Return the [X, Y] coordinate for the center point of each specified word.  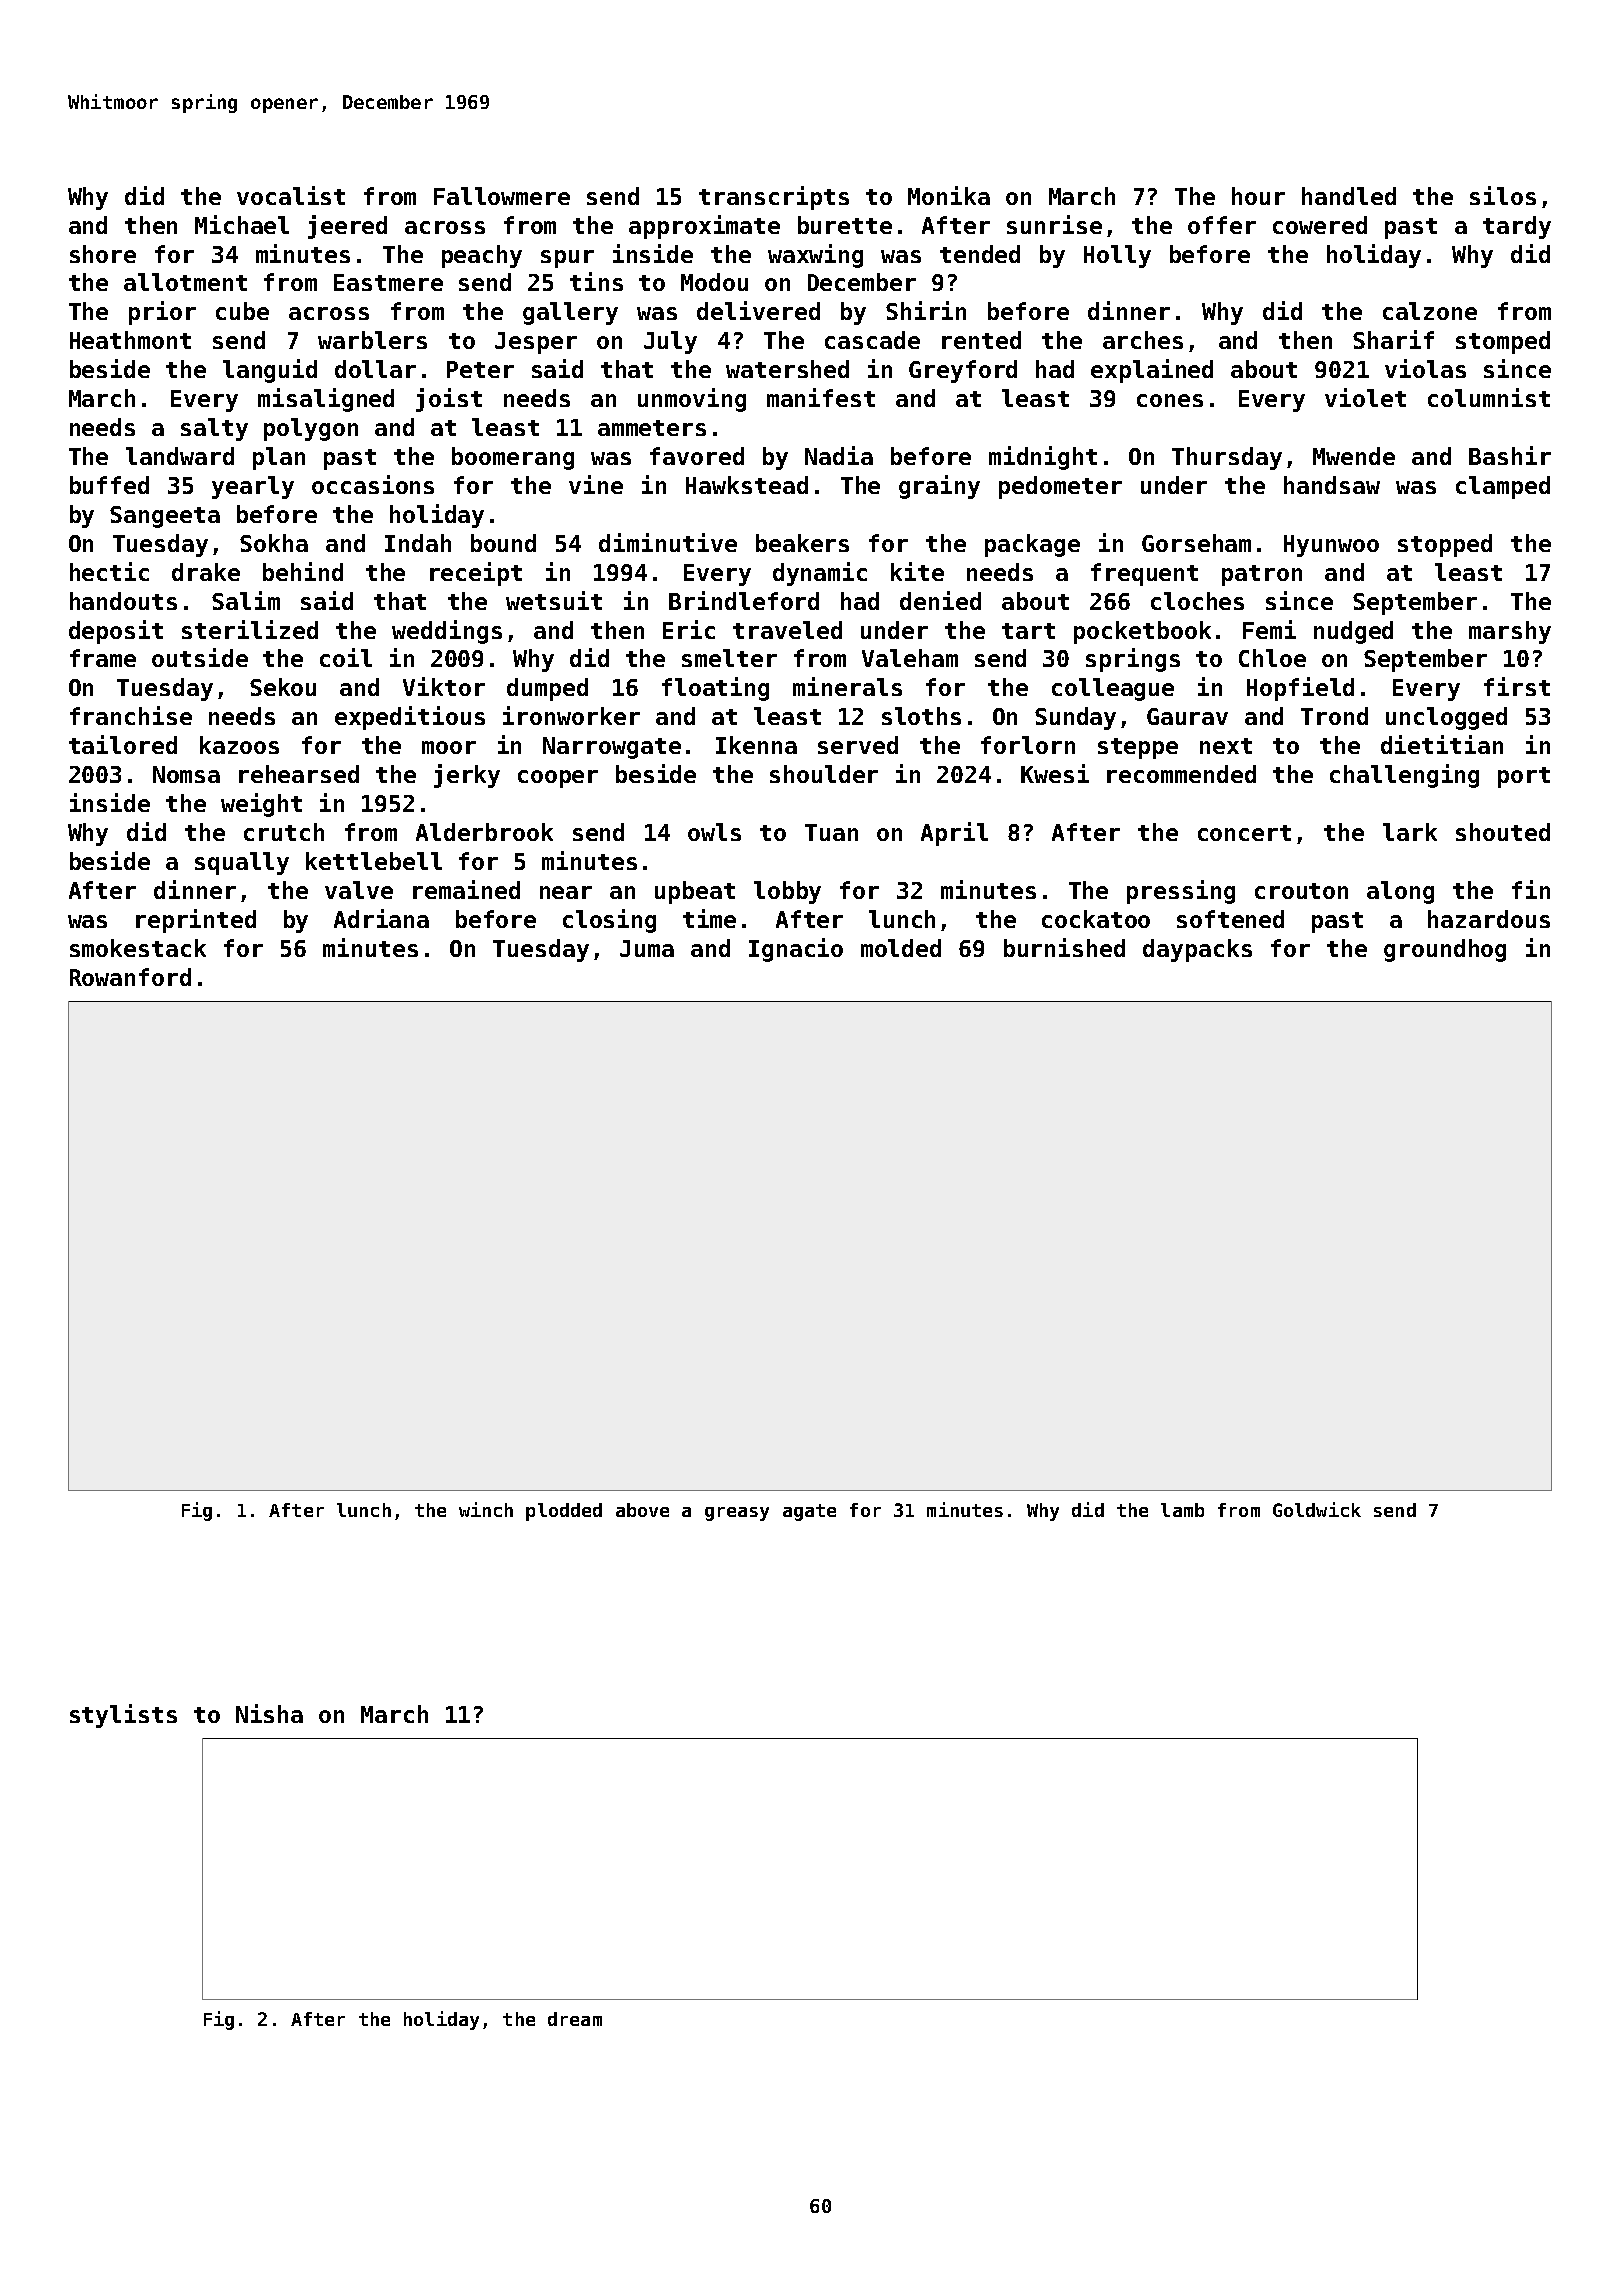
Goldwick [1317, 1509]
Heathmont [130, 340]
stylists [123, 1716]
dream [575, 2019]
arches [1143, 340]
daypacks [1197, 950]
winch [486, 1509]
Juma [647, 948]
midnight [1043, 458]
